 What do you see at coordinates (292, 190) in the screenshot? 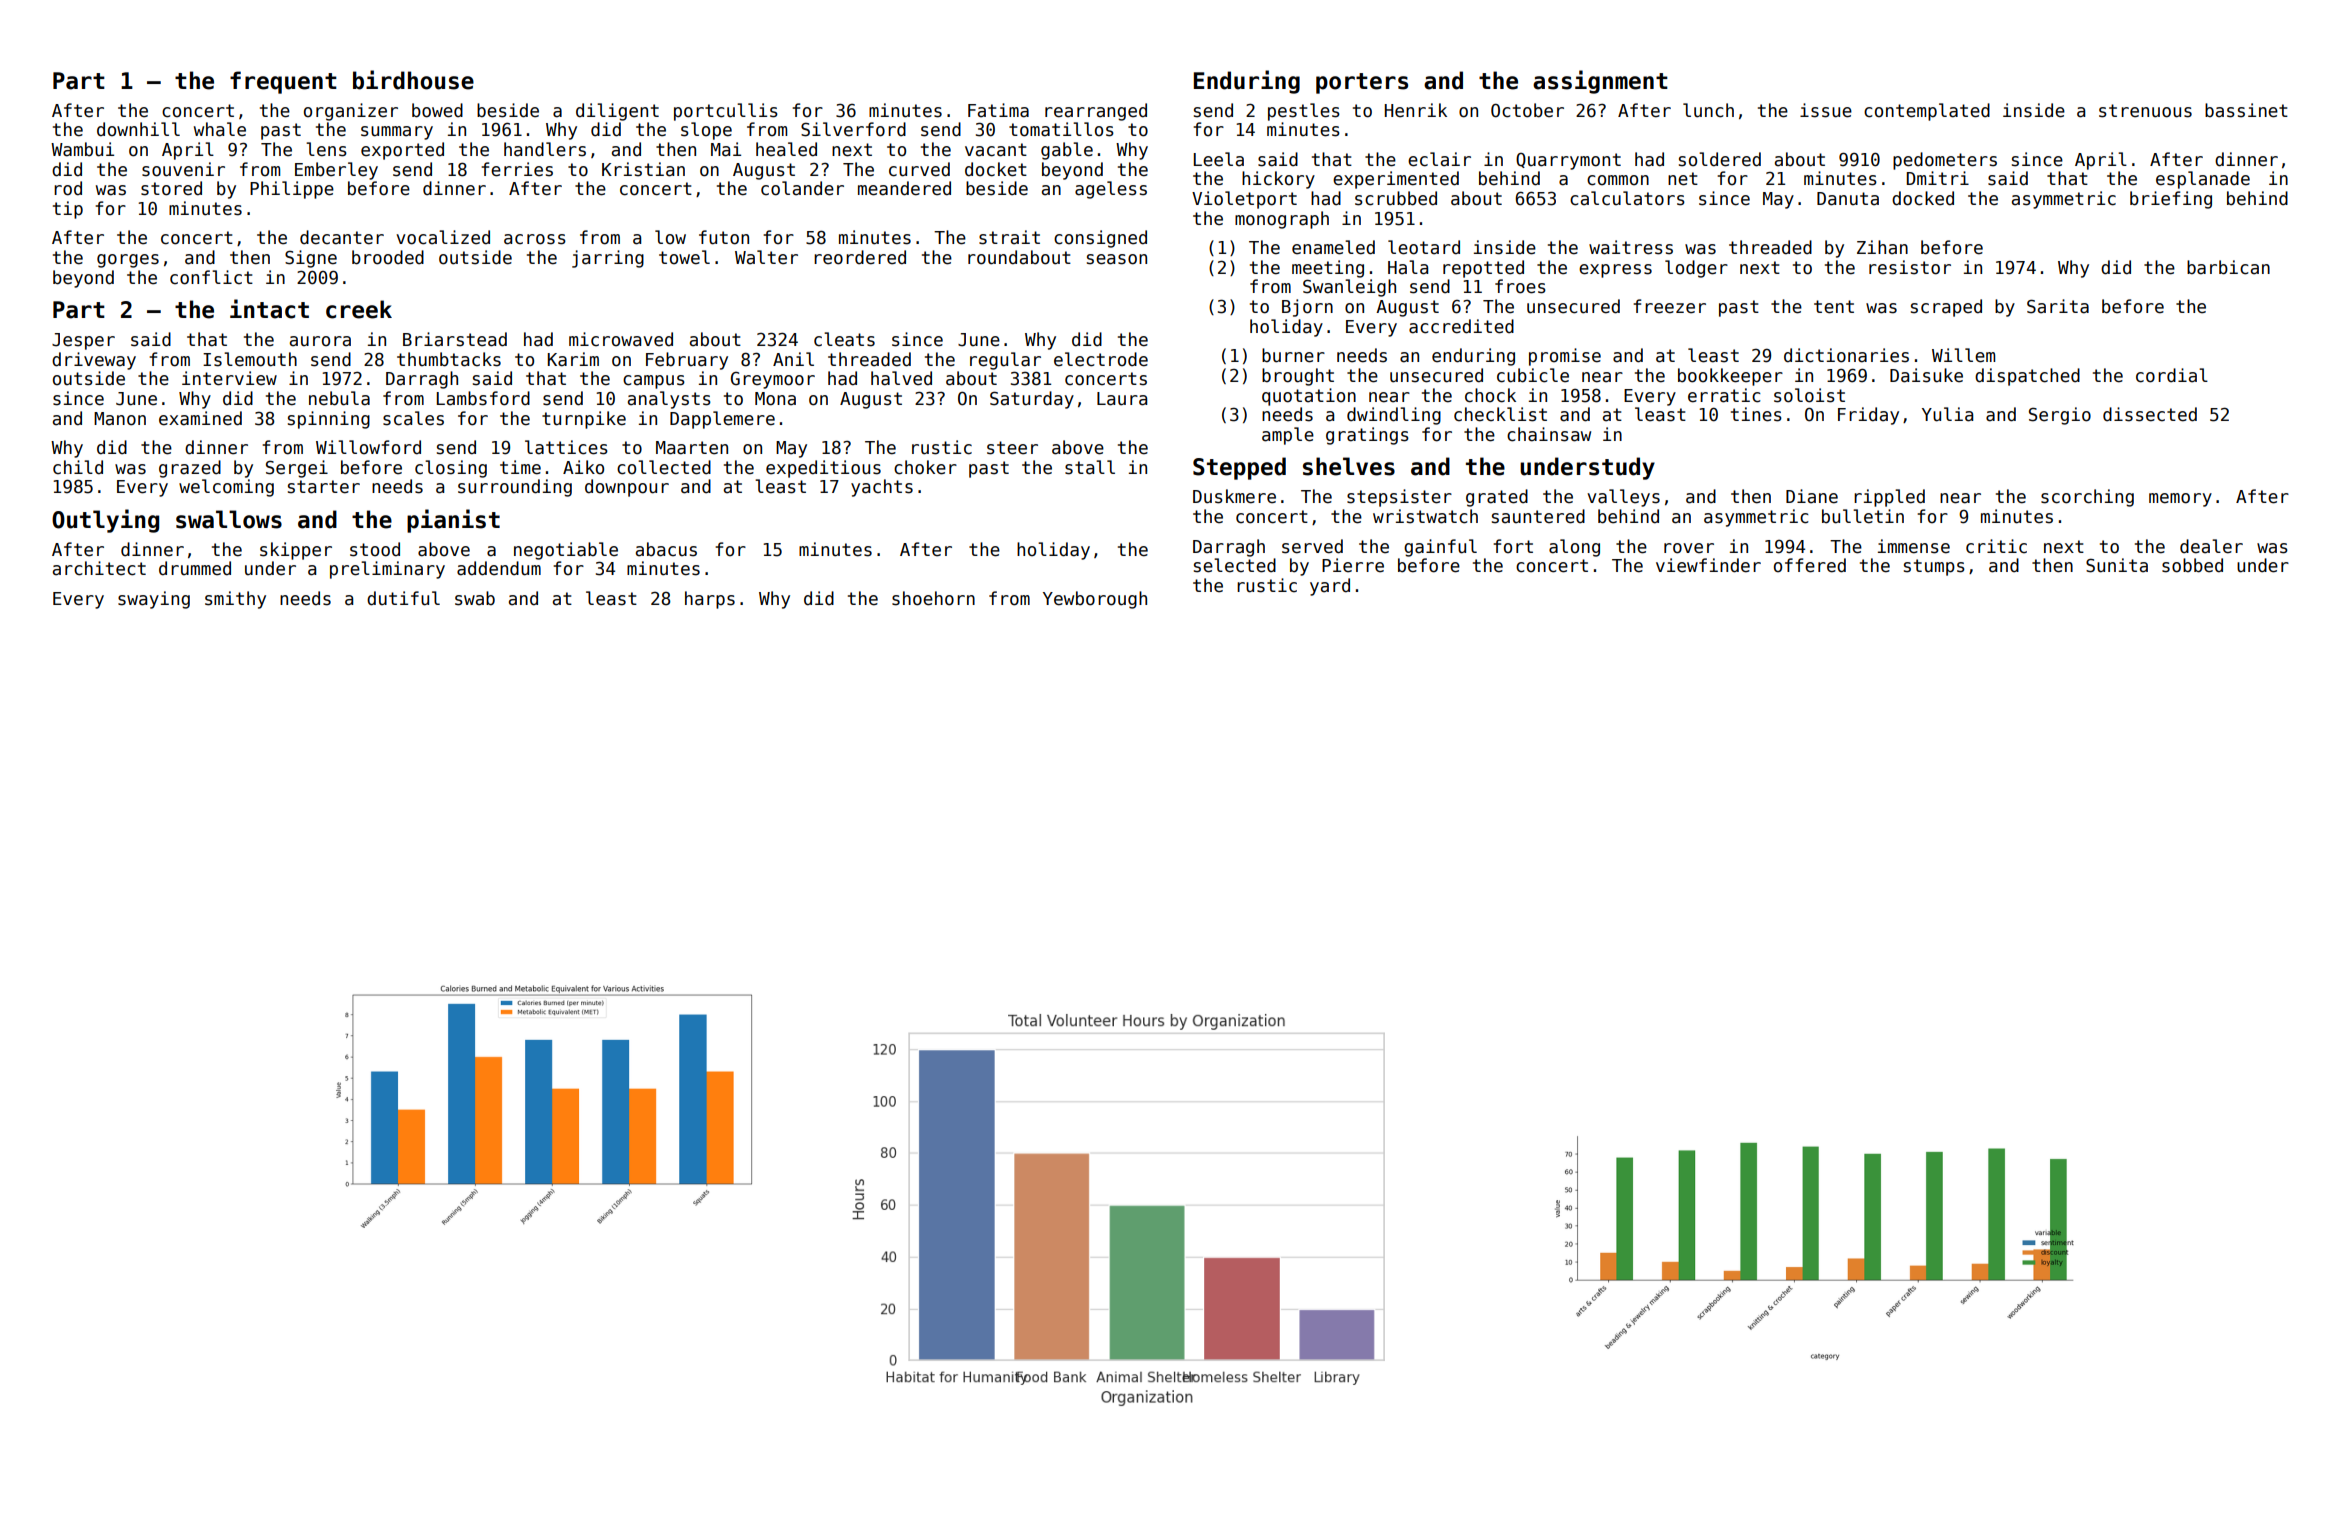
I see `Philippe` at bounding box center [292, 190].
